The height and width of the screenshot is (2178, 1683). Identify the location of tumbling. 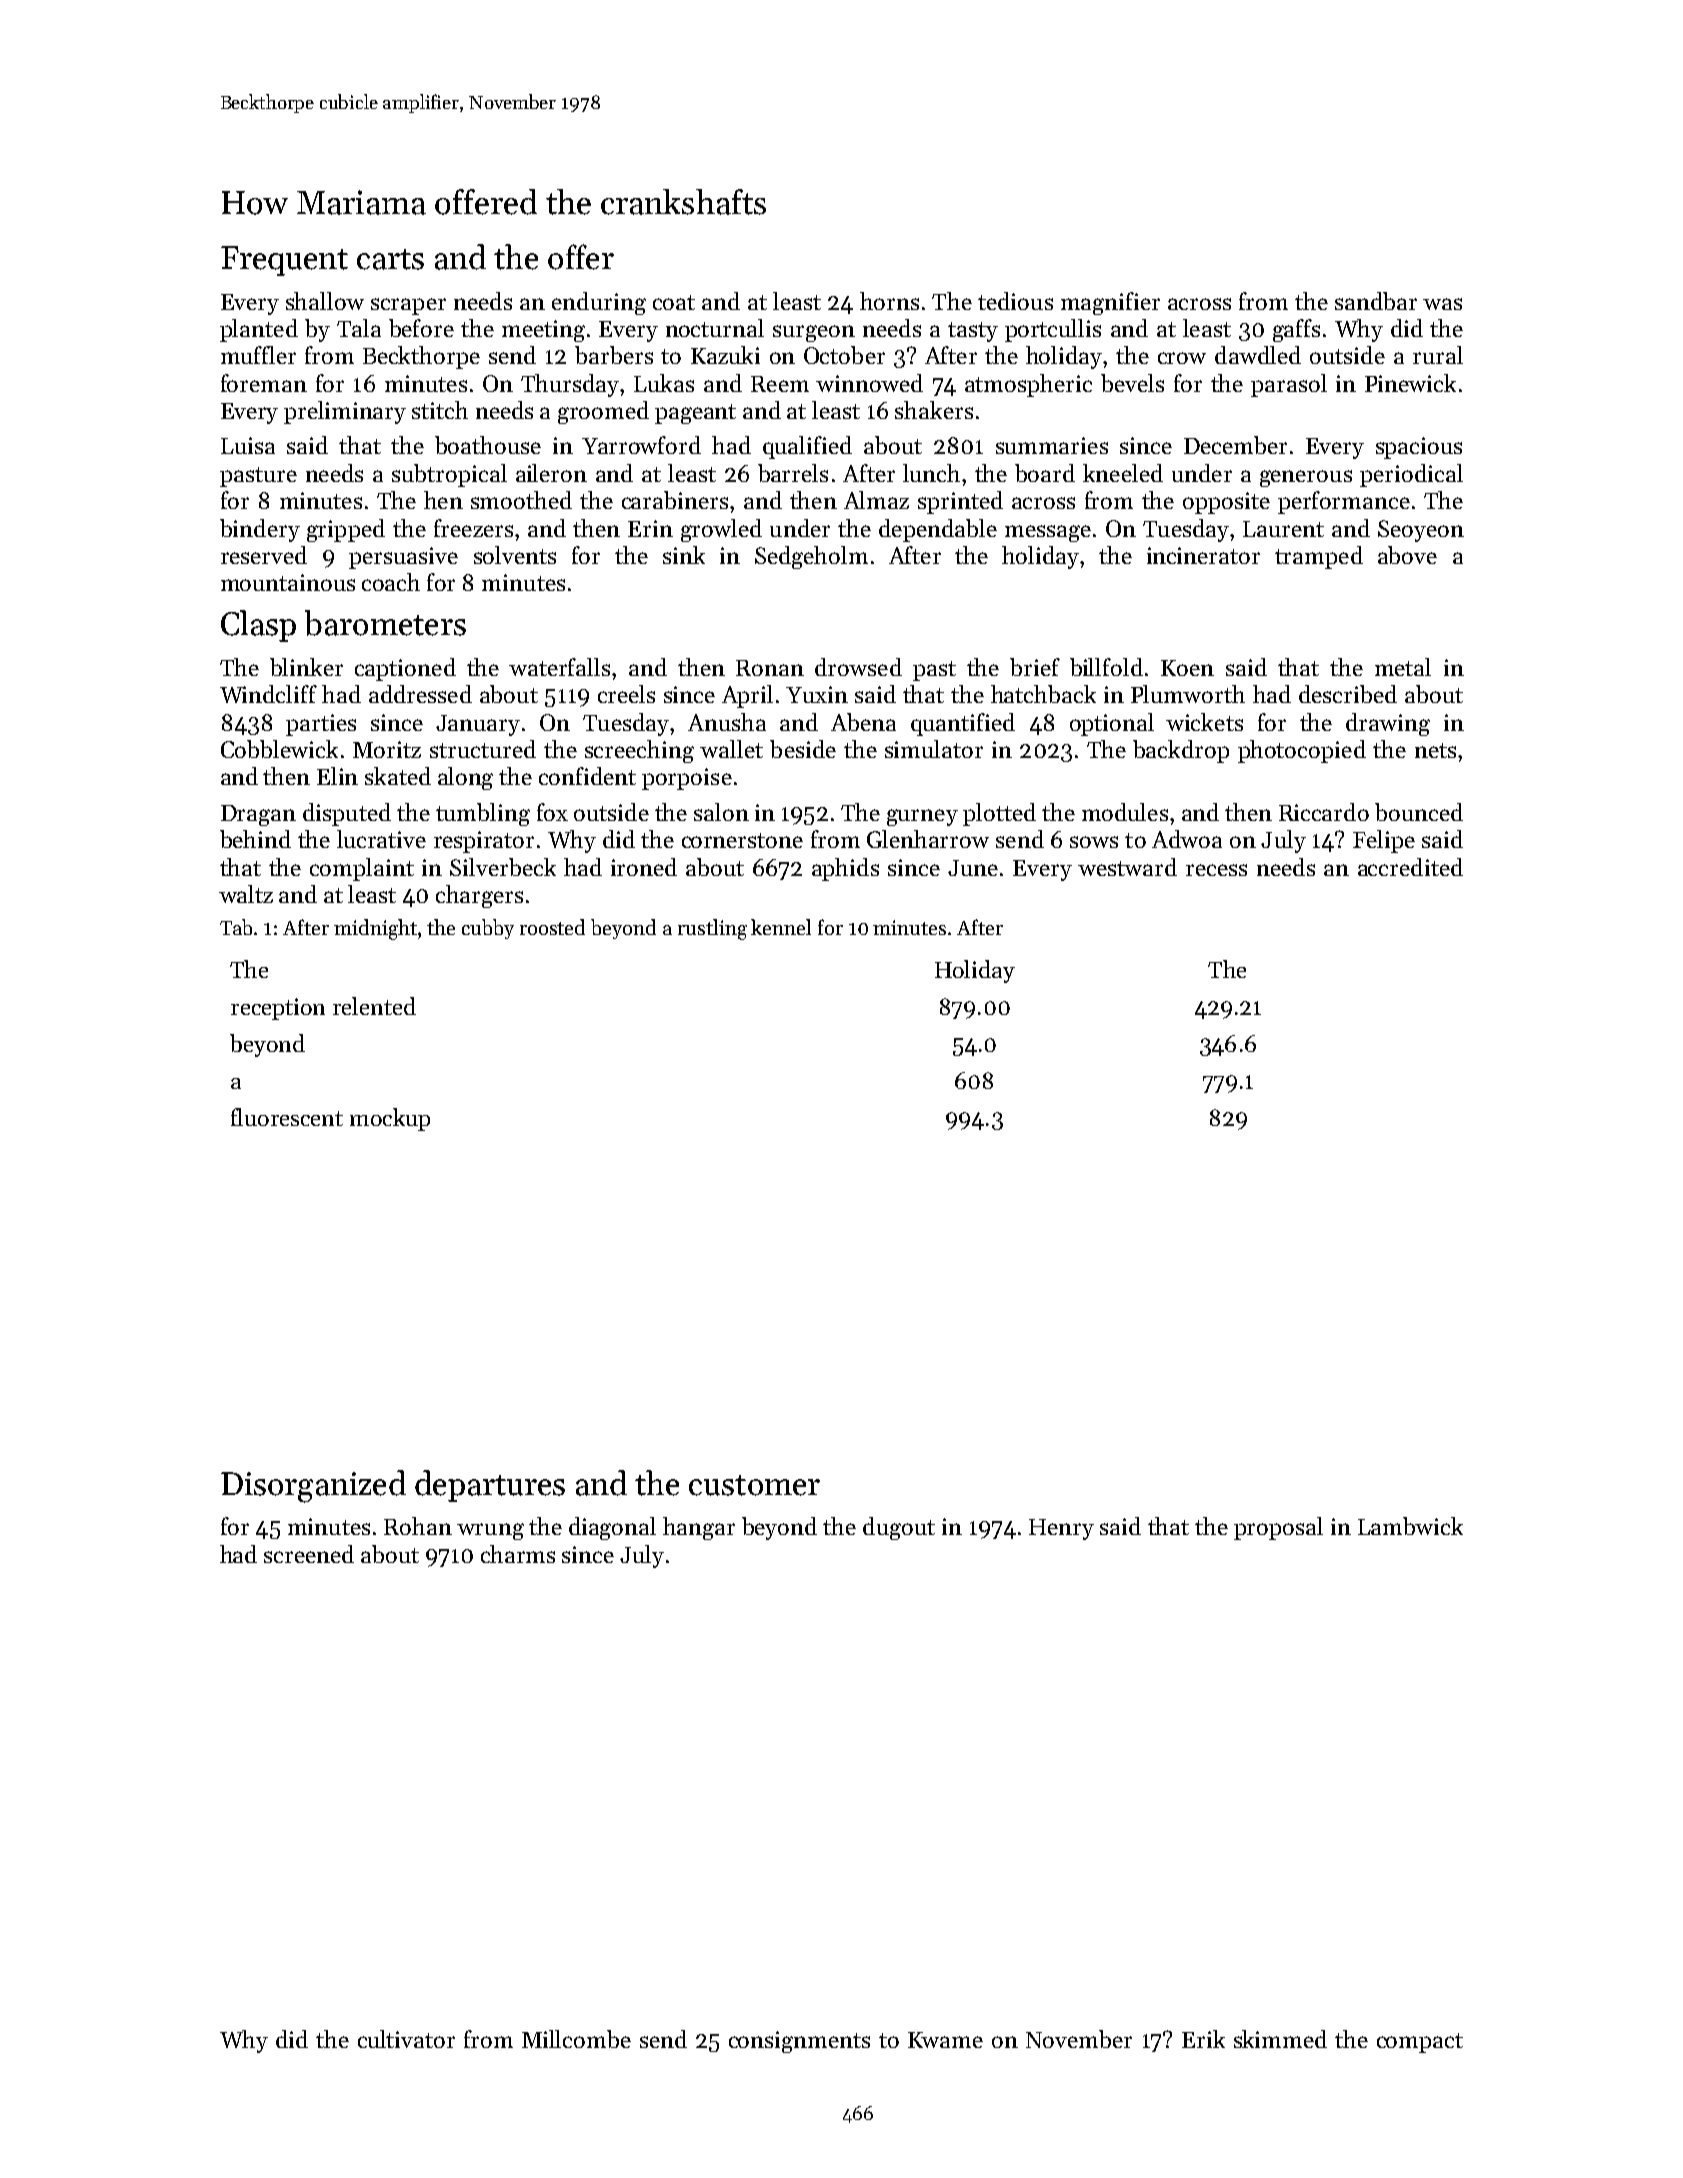
(483, 814).
